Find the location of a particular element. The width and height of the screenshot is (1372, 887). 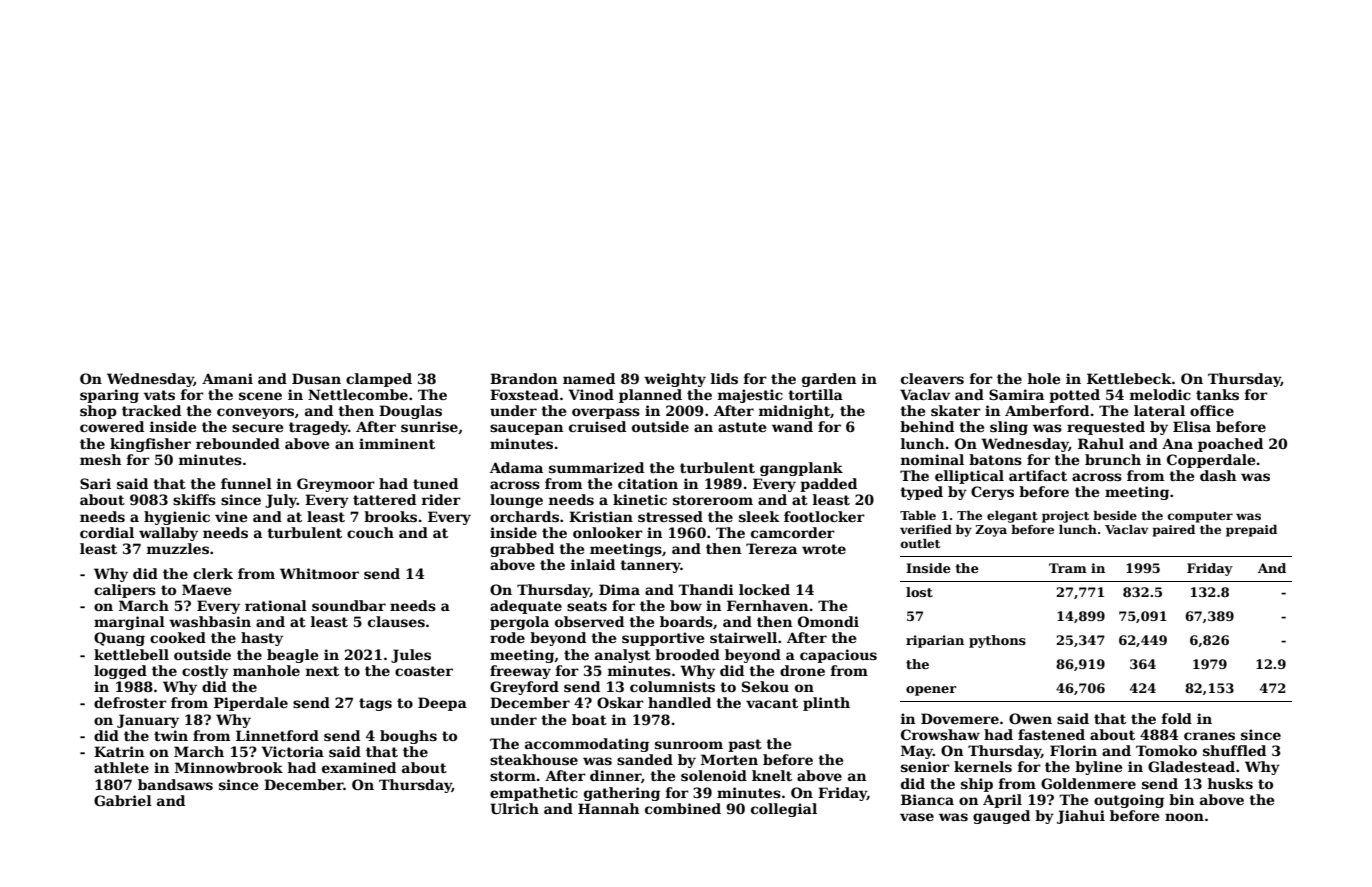

prepaid is located at coordinates (1251, 530).
